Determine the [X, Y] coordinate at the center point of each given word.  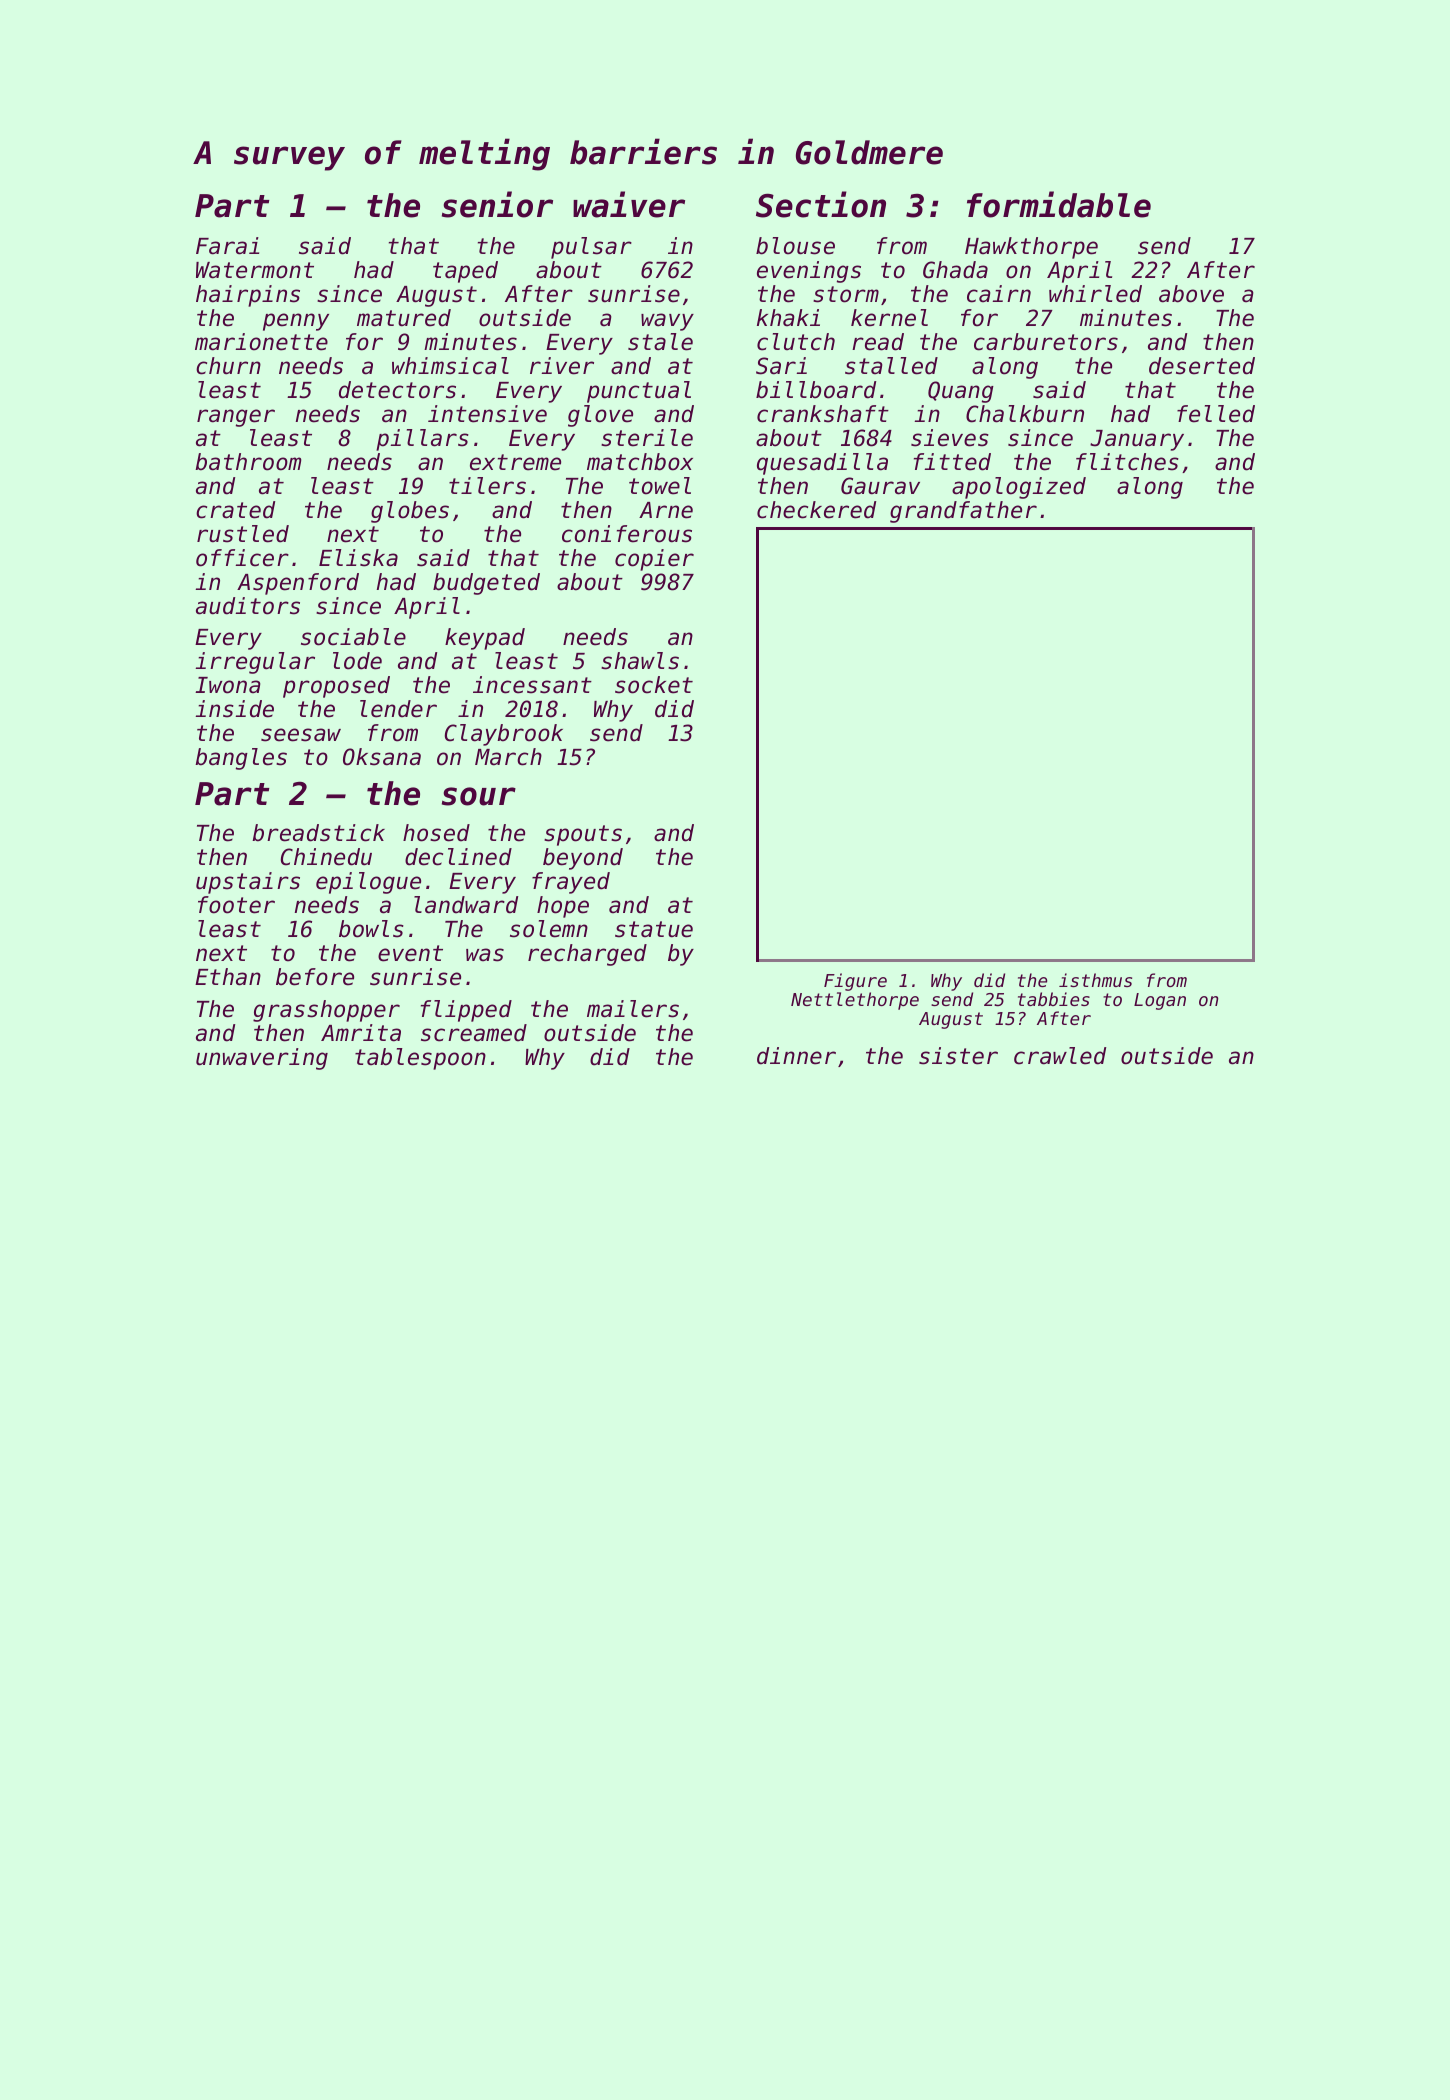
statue [654, 929]
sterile [647, 438]
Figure [855, 982]
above [1191, 294]
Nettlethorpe [855, 1001]
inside [235, 709]
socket [654, 685]
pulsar [591, 248]
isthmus [1095, 980]
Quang [961, 392]
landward [466, 905]
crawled [1060, 1056]
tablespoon [420, 1059]
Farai [227, 246]
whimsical [450, 366]
